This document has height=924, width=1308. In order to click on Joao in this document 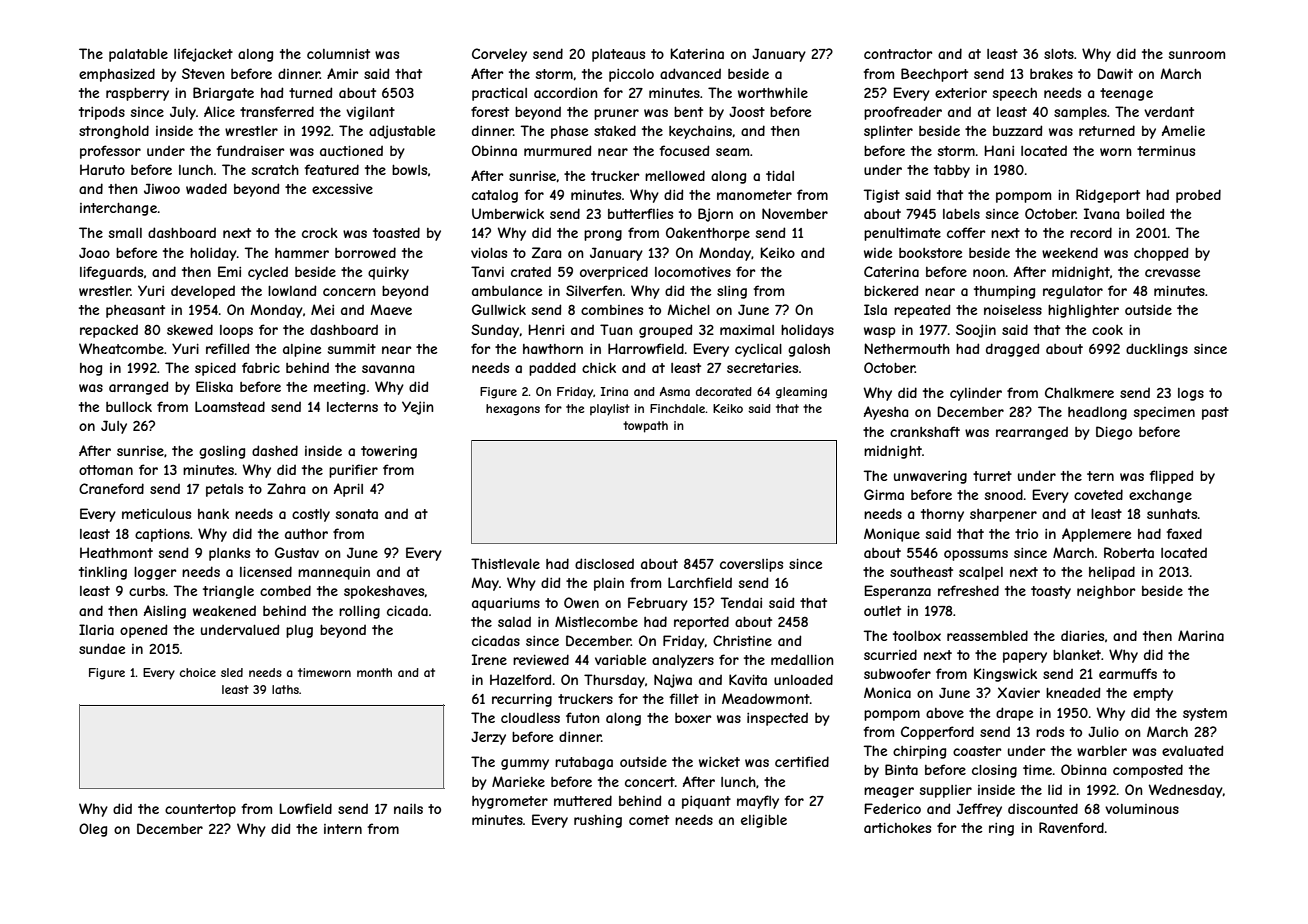, I will do `click(94, 252)`.
